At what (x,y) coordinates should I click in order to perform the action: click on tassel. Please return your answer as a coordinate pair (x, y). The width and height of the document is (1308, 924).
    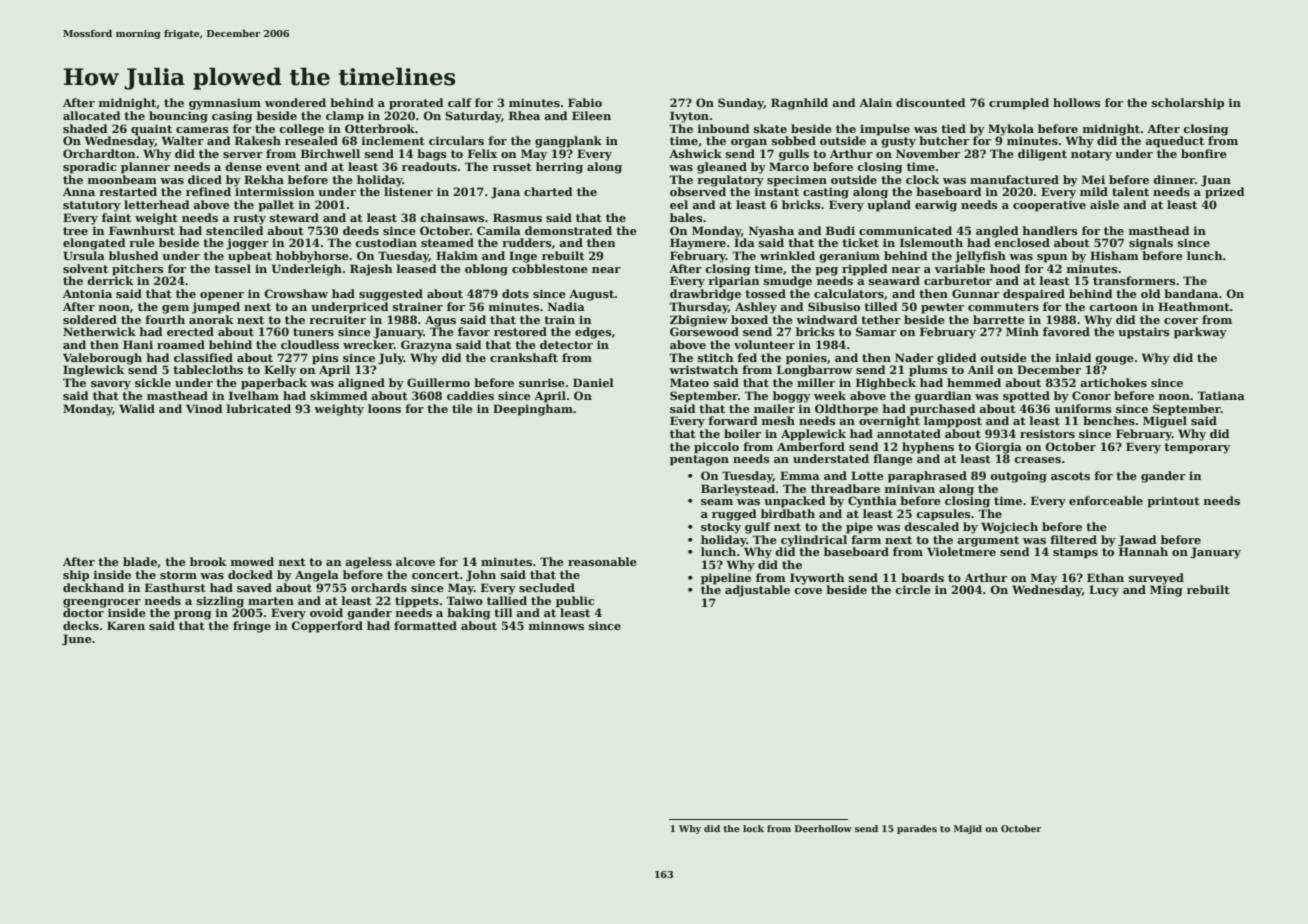
    Looking at the image, I should click on (232, 268).
